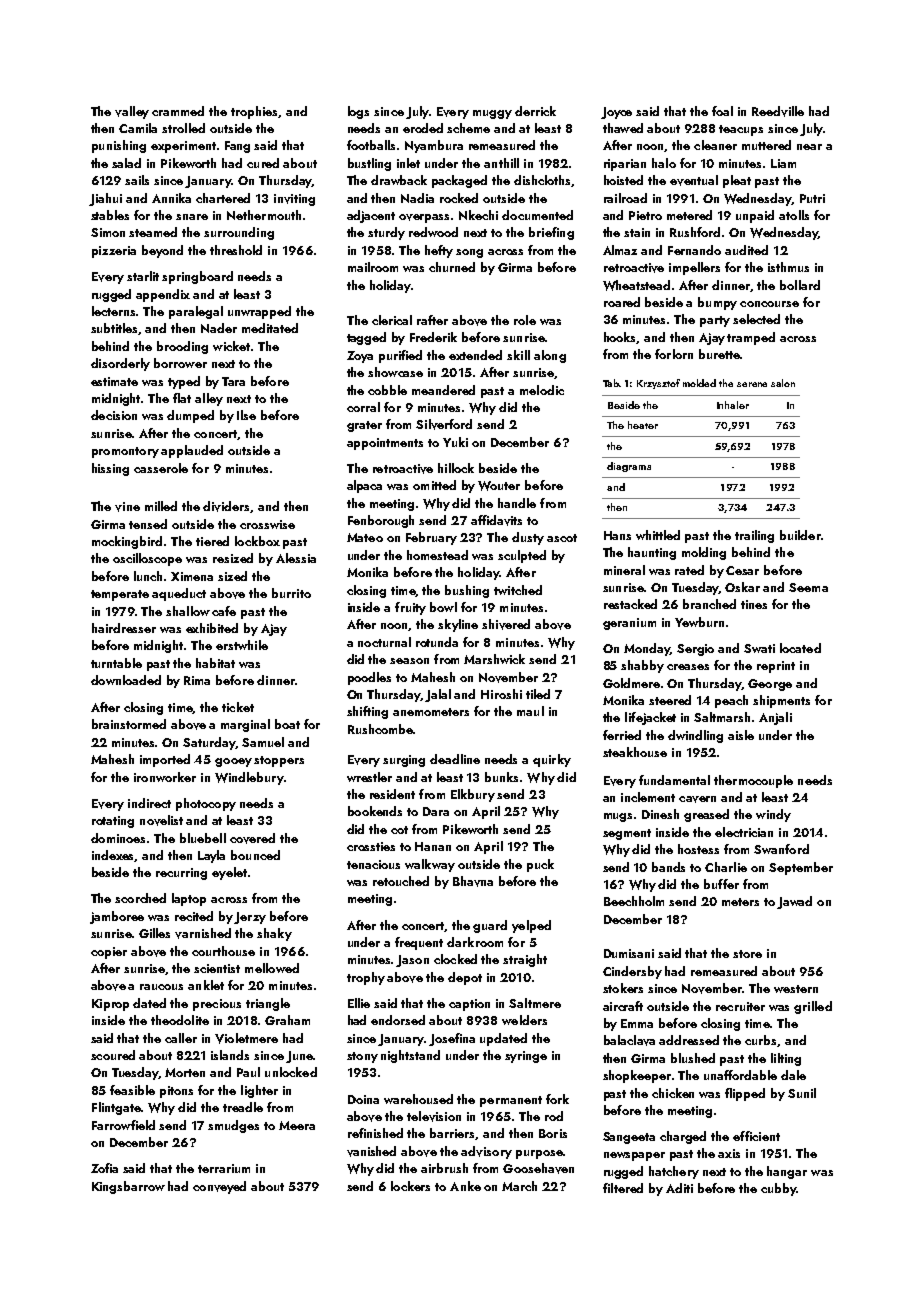 The height and width of the screenshot is (1308, 924). Describe the element at coordinates (105, 199) in the screenshot. I see `Jiahui` at that location.
